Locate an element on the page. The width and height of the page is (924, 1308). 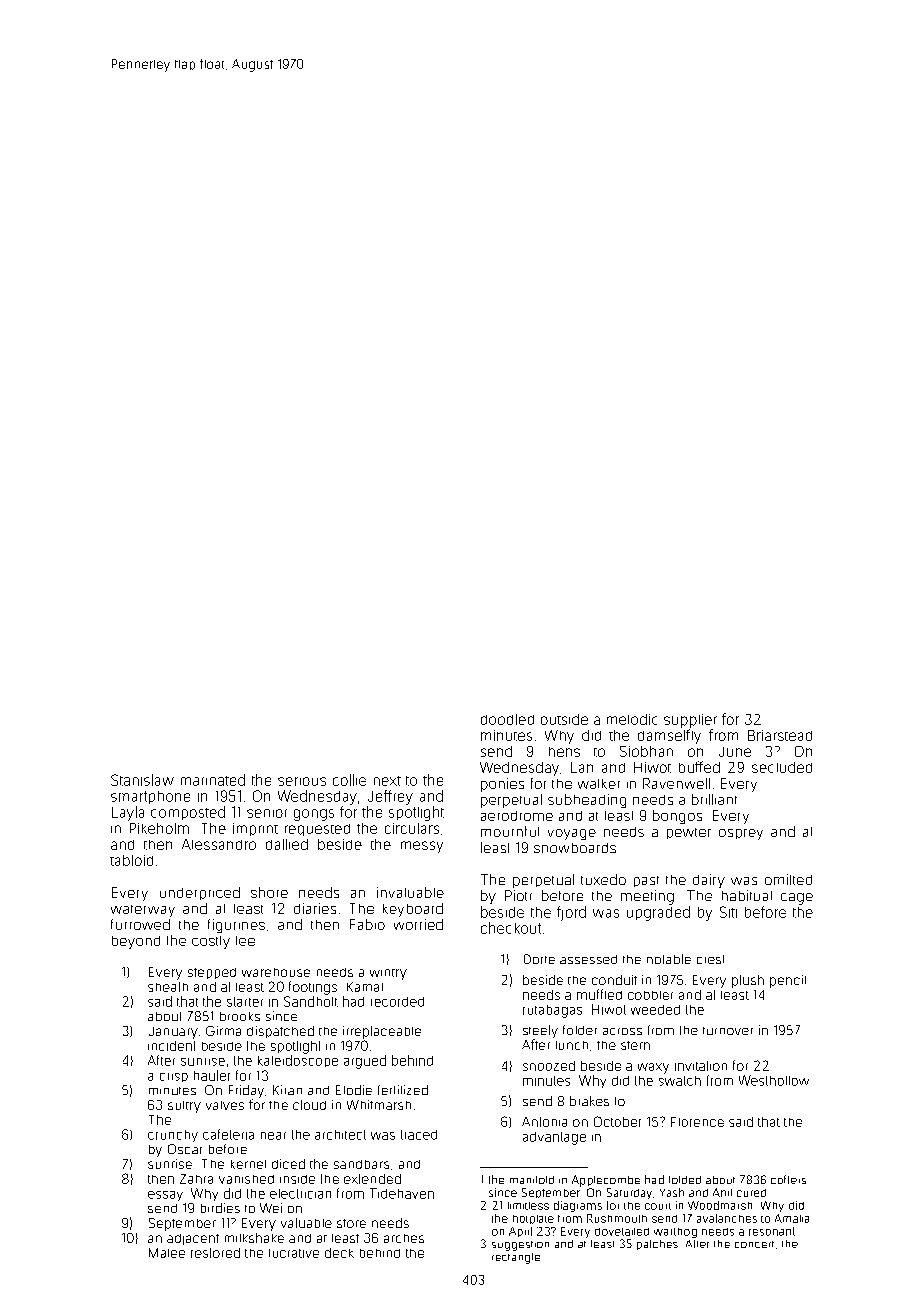
turnover is located at coordinates (728, 1031).
